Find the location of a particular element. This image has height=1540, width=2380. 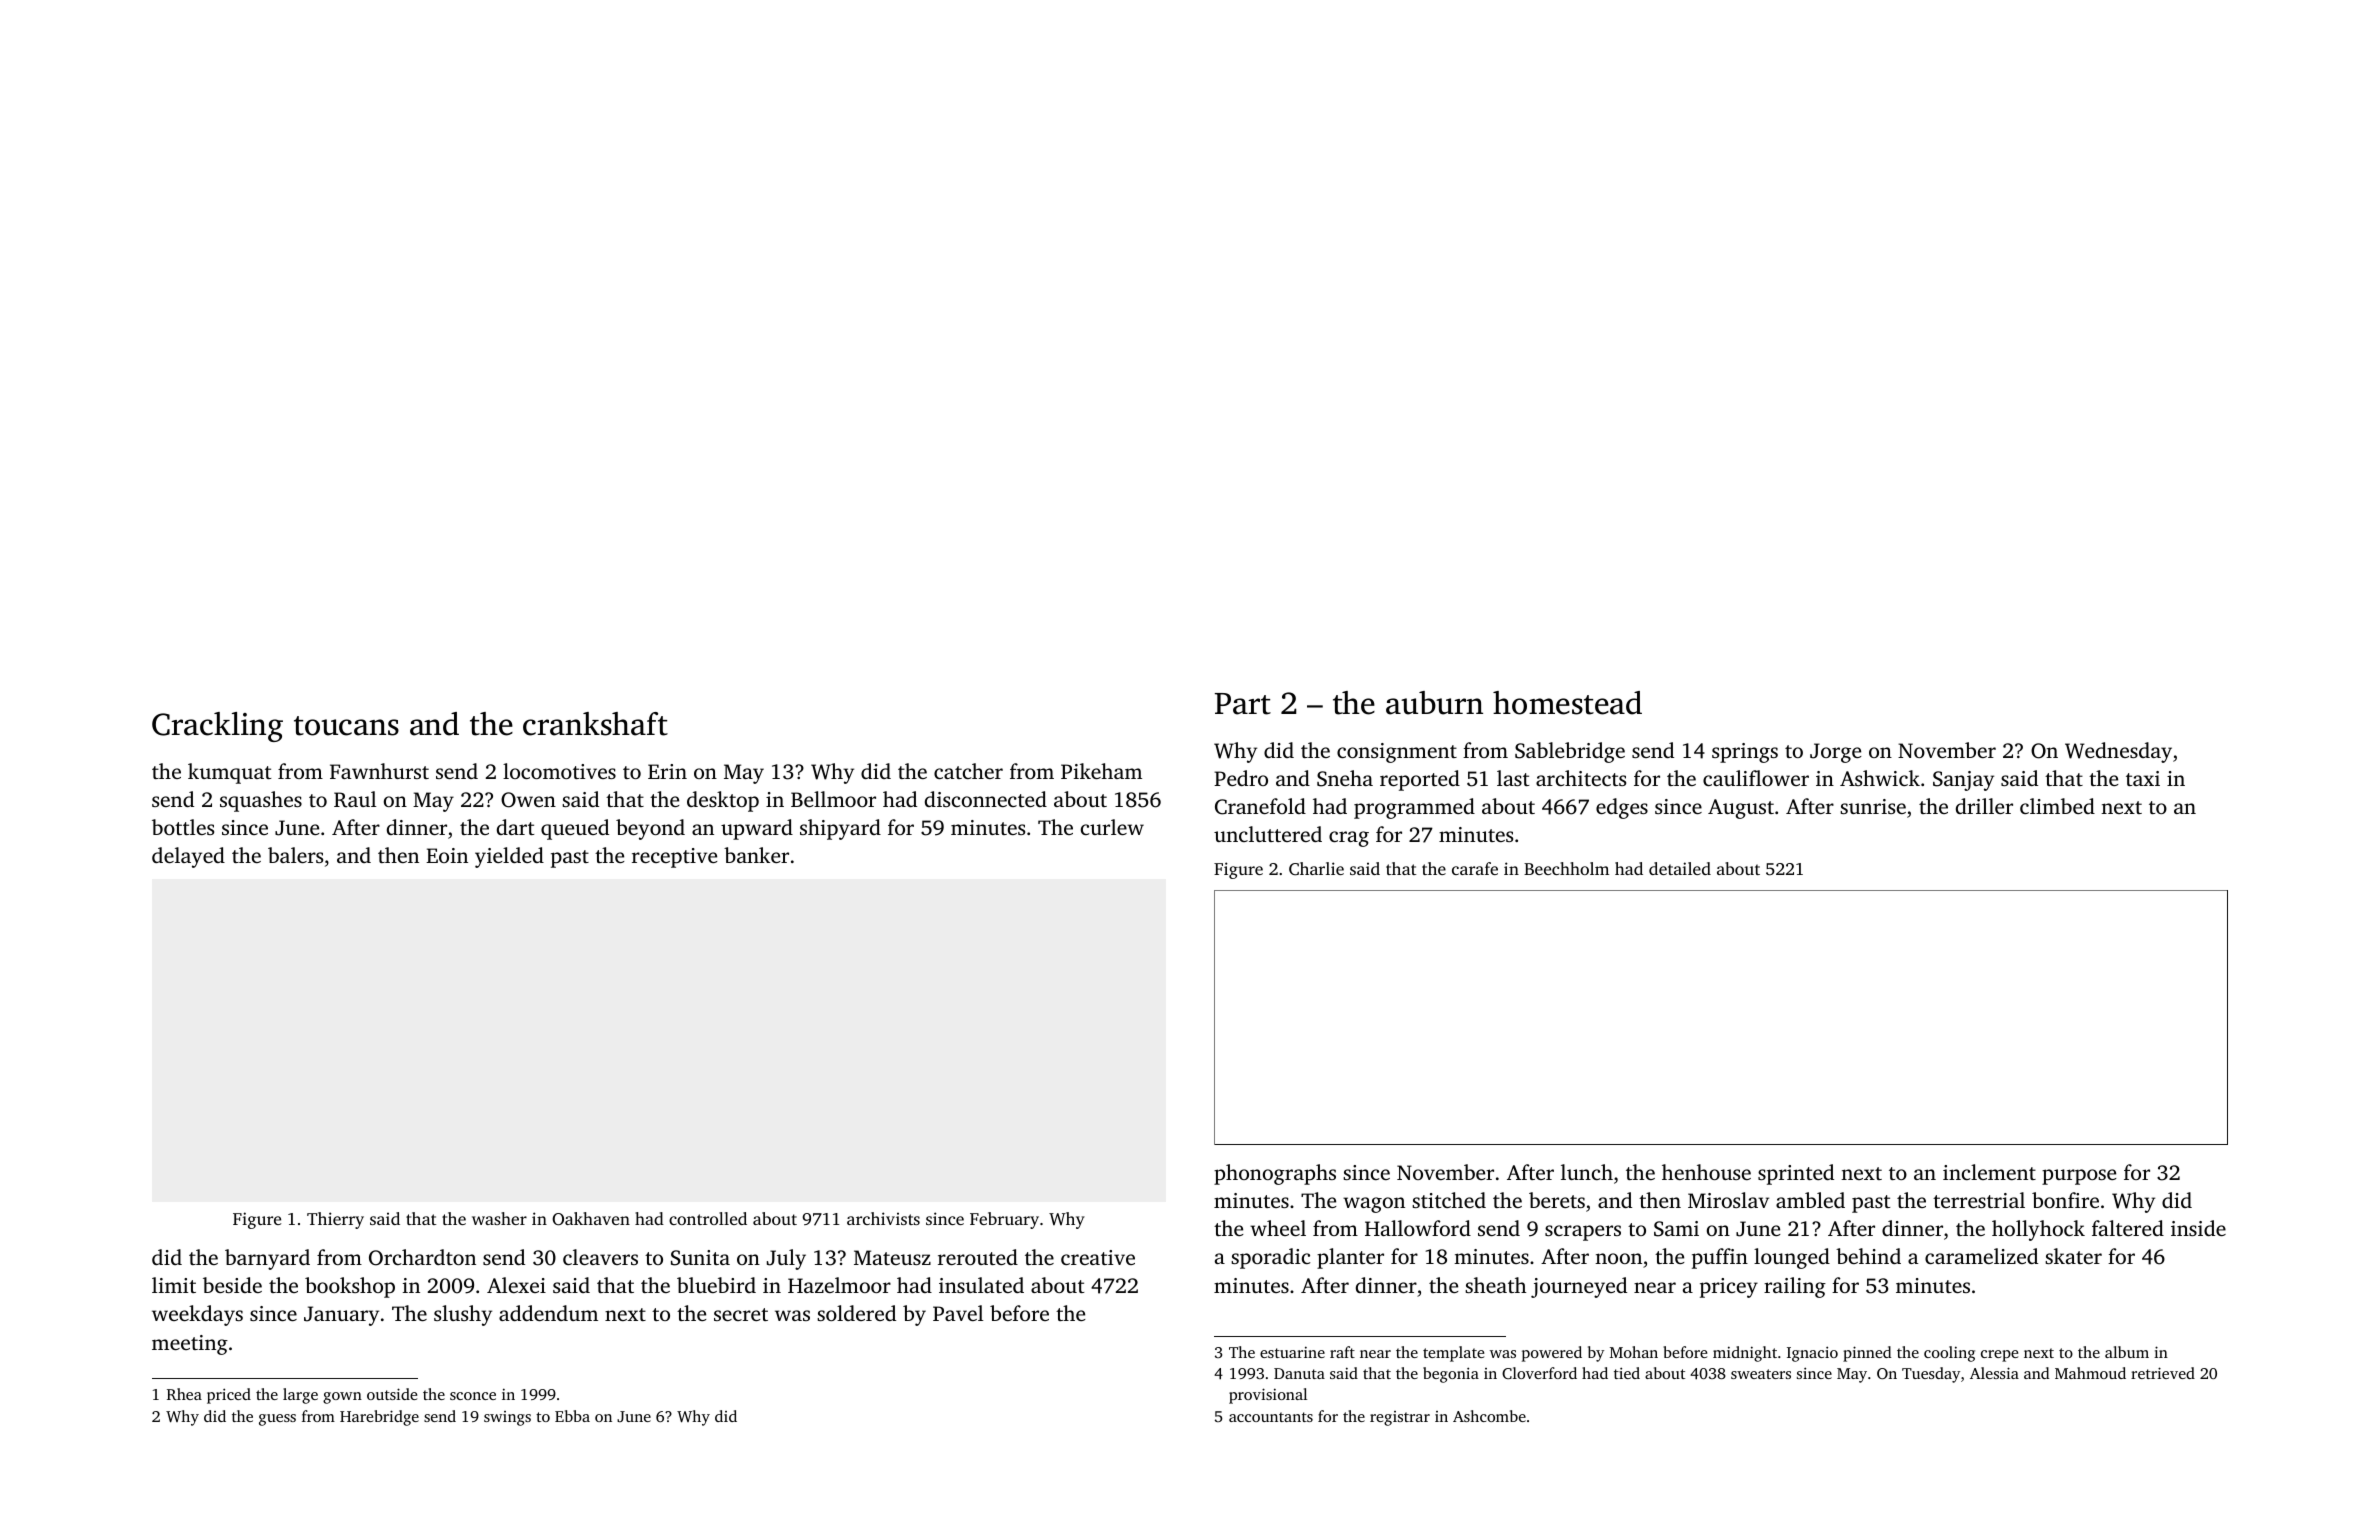

crankshaft is located at coordinates (595, 724).
